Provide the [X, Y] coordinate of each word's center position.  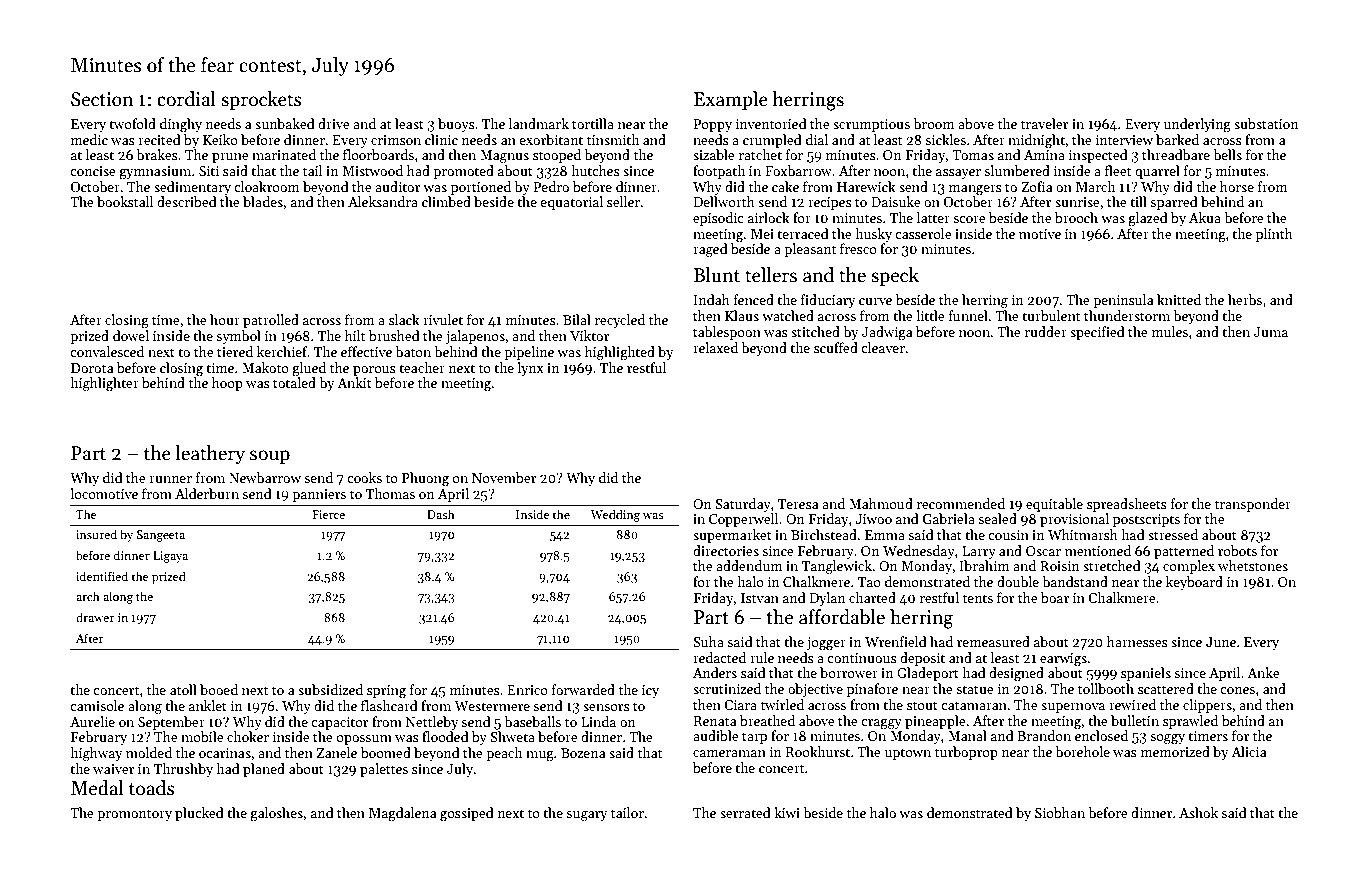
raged [710, 250]
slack [404, 319]
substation [1266, 123]
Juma [1271, 332]
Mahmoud [881, 503]
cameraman [729, 753]
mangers [975, 190]
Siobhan [1060, 812]
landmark [539, 123]
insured [96, 534]
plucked [199, 814]
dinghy [181, 125]
